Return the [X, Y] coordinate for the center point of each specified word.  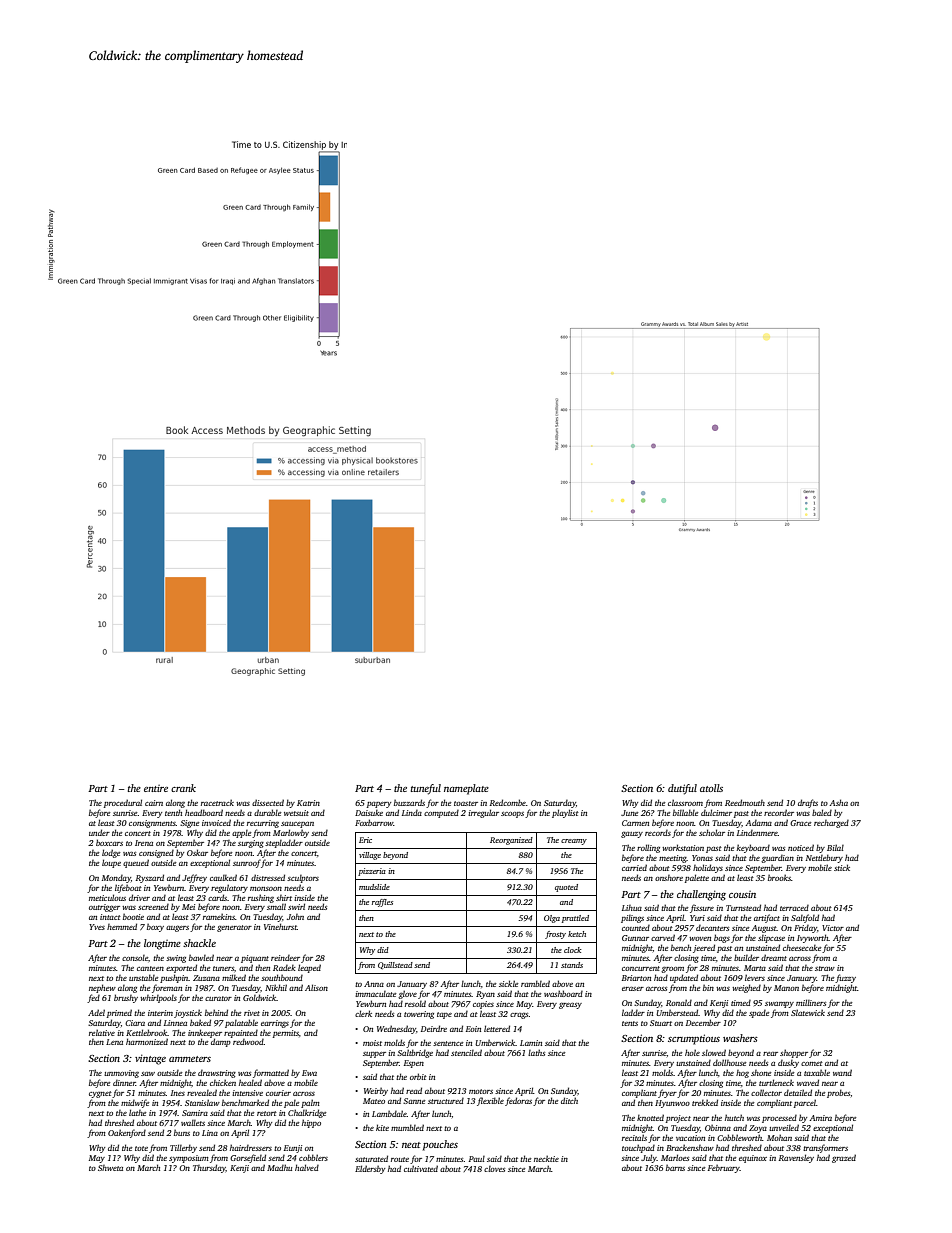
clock [573, 950]
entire [156, 788]
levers [755, 977]
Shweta [110, 1168]
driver [139, 897]
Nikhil [276, 987]
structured [446, 1101]
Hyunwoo [672, 1104]
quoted [566, 888]
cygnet [100, 1094]
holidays [708, 868]
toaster [466, 803]
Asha [839, 802]
